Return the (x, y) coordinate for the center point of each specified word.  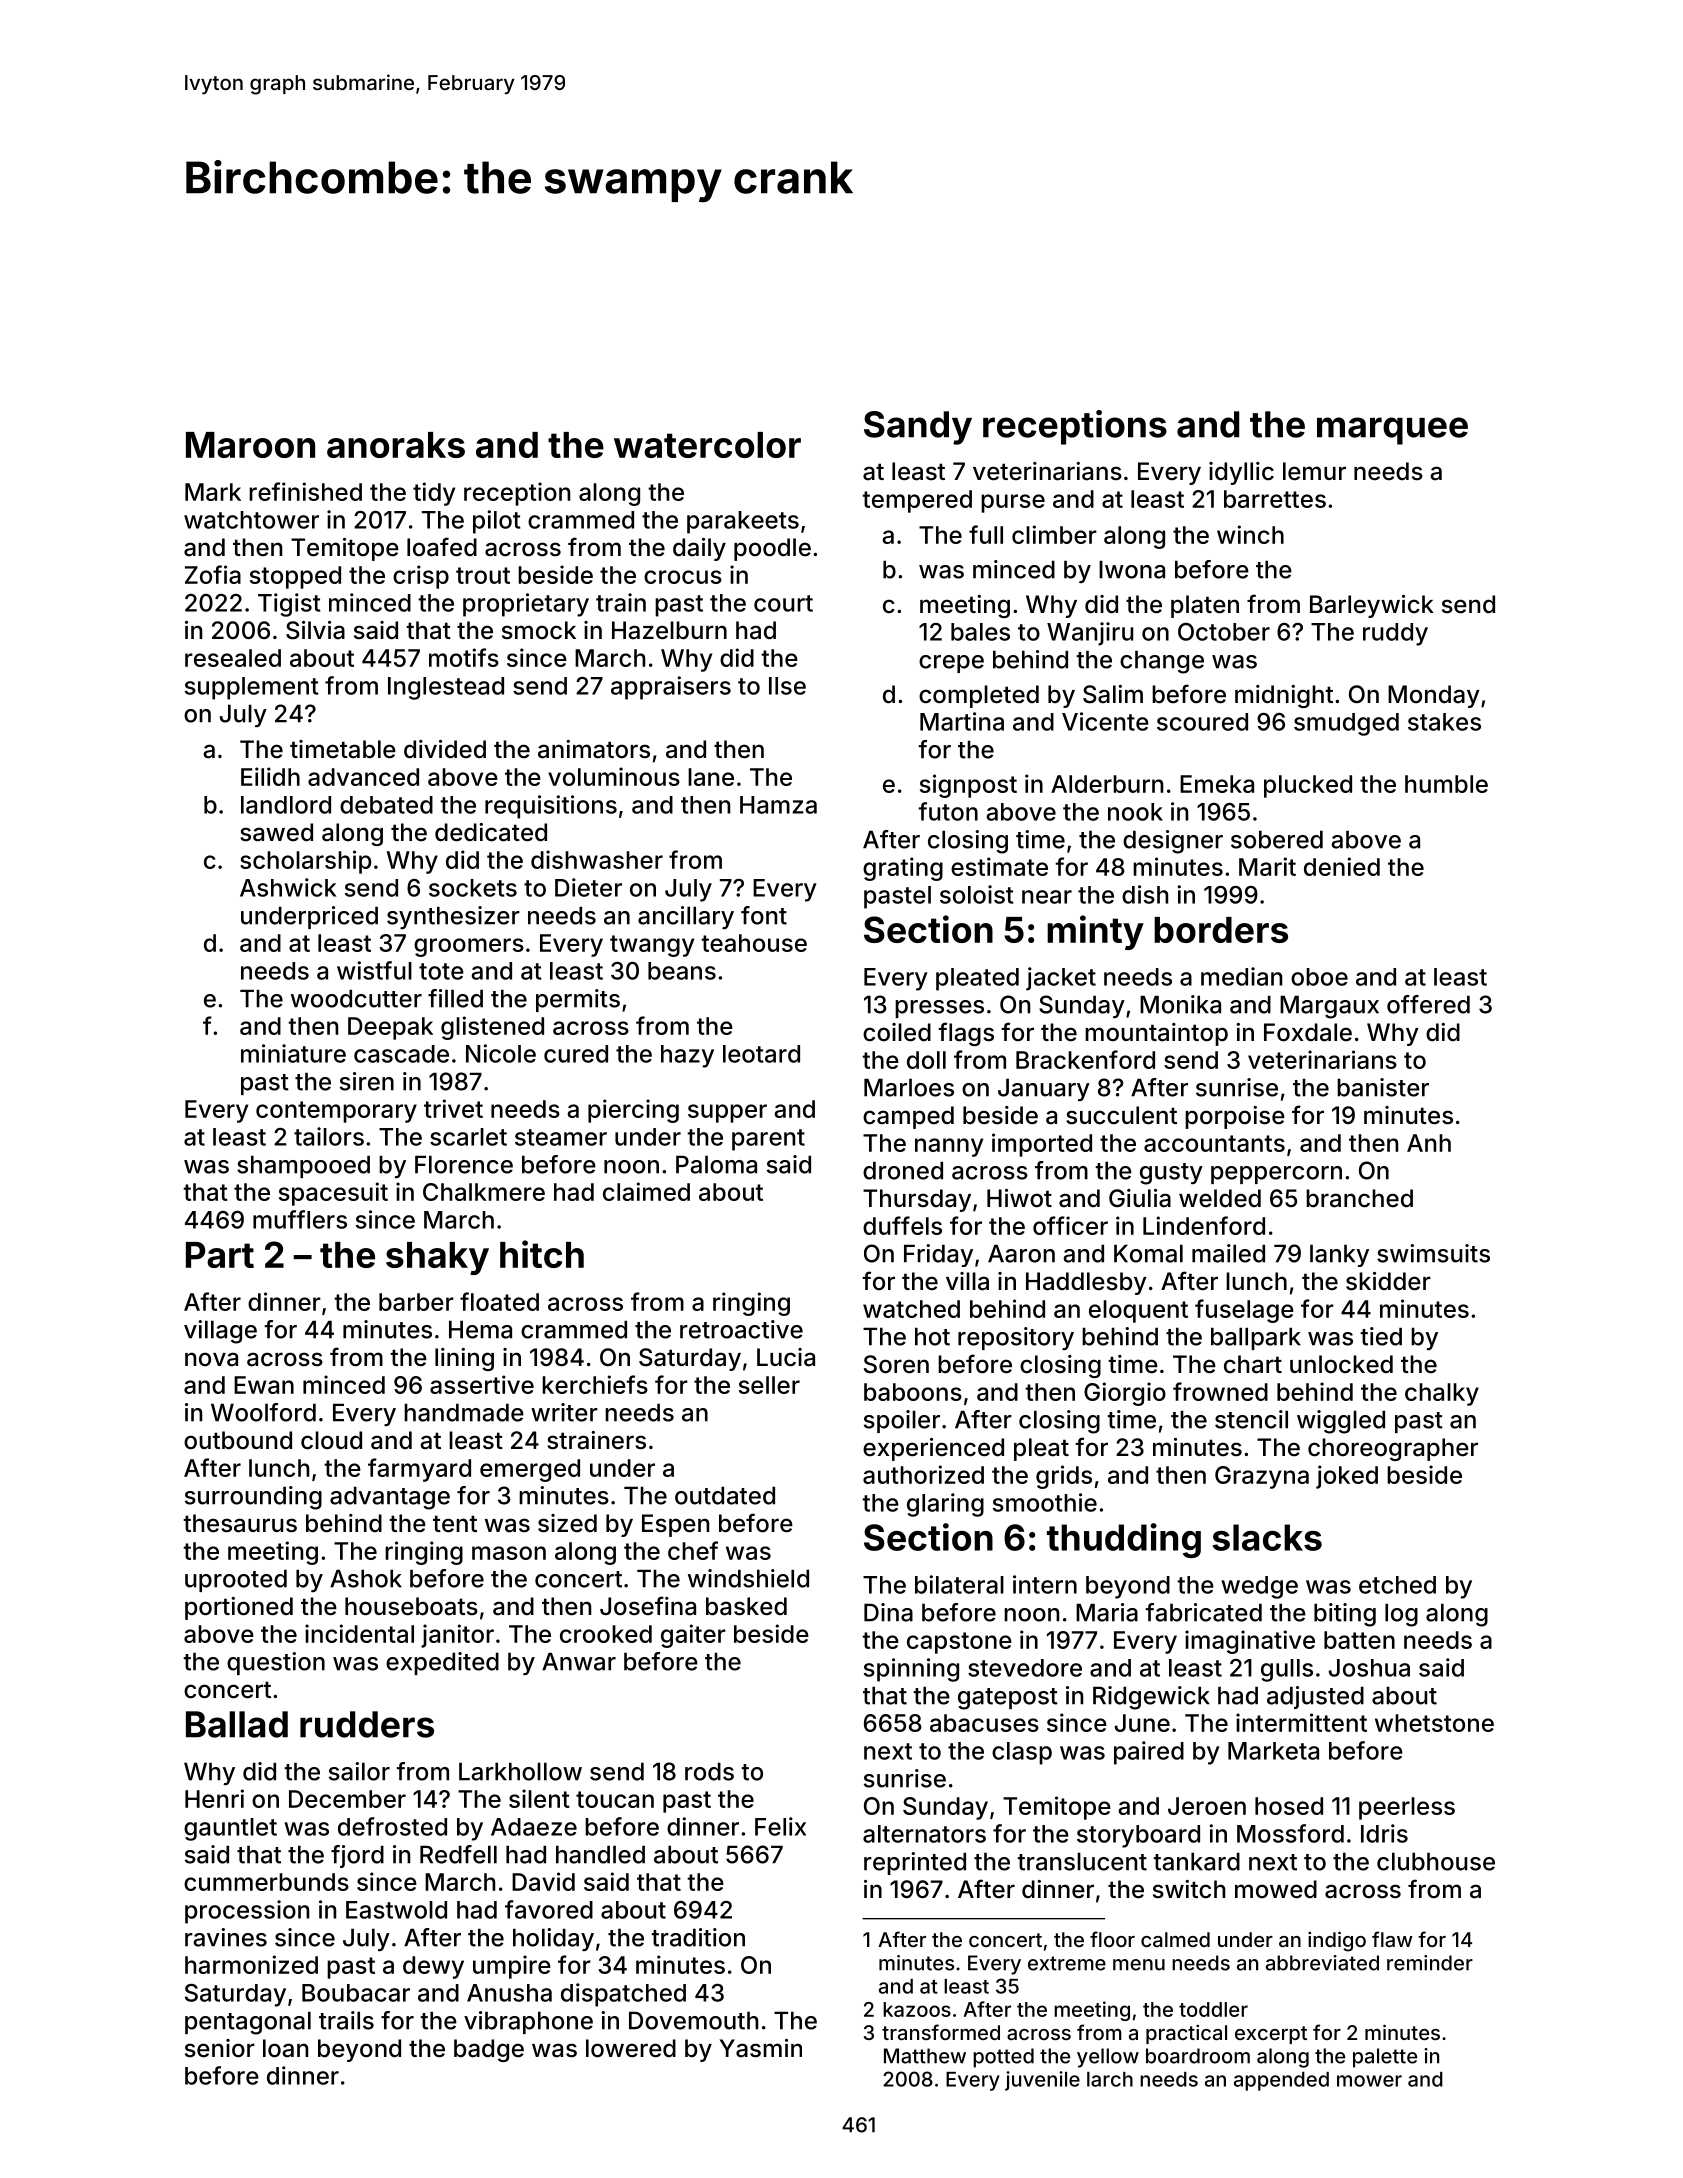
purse (1013, 503)
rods (709, 1771)
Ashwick (288, 887)
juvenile (1042, 2081)
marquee (1392, 431)
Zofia (213, 574)
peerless (1407, 1808)
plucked (1308, 786)
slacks (1267, 1537)
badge (489, 2050)
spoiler (902, 1421)
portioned (239, 1608)
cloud (331, 1440)
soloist (977, 894)
